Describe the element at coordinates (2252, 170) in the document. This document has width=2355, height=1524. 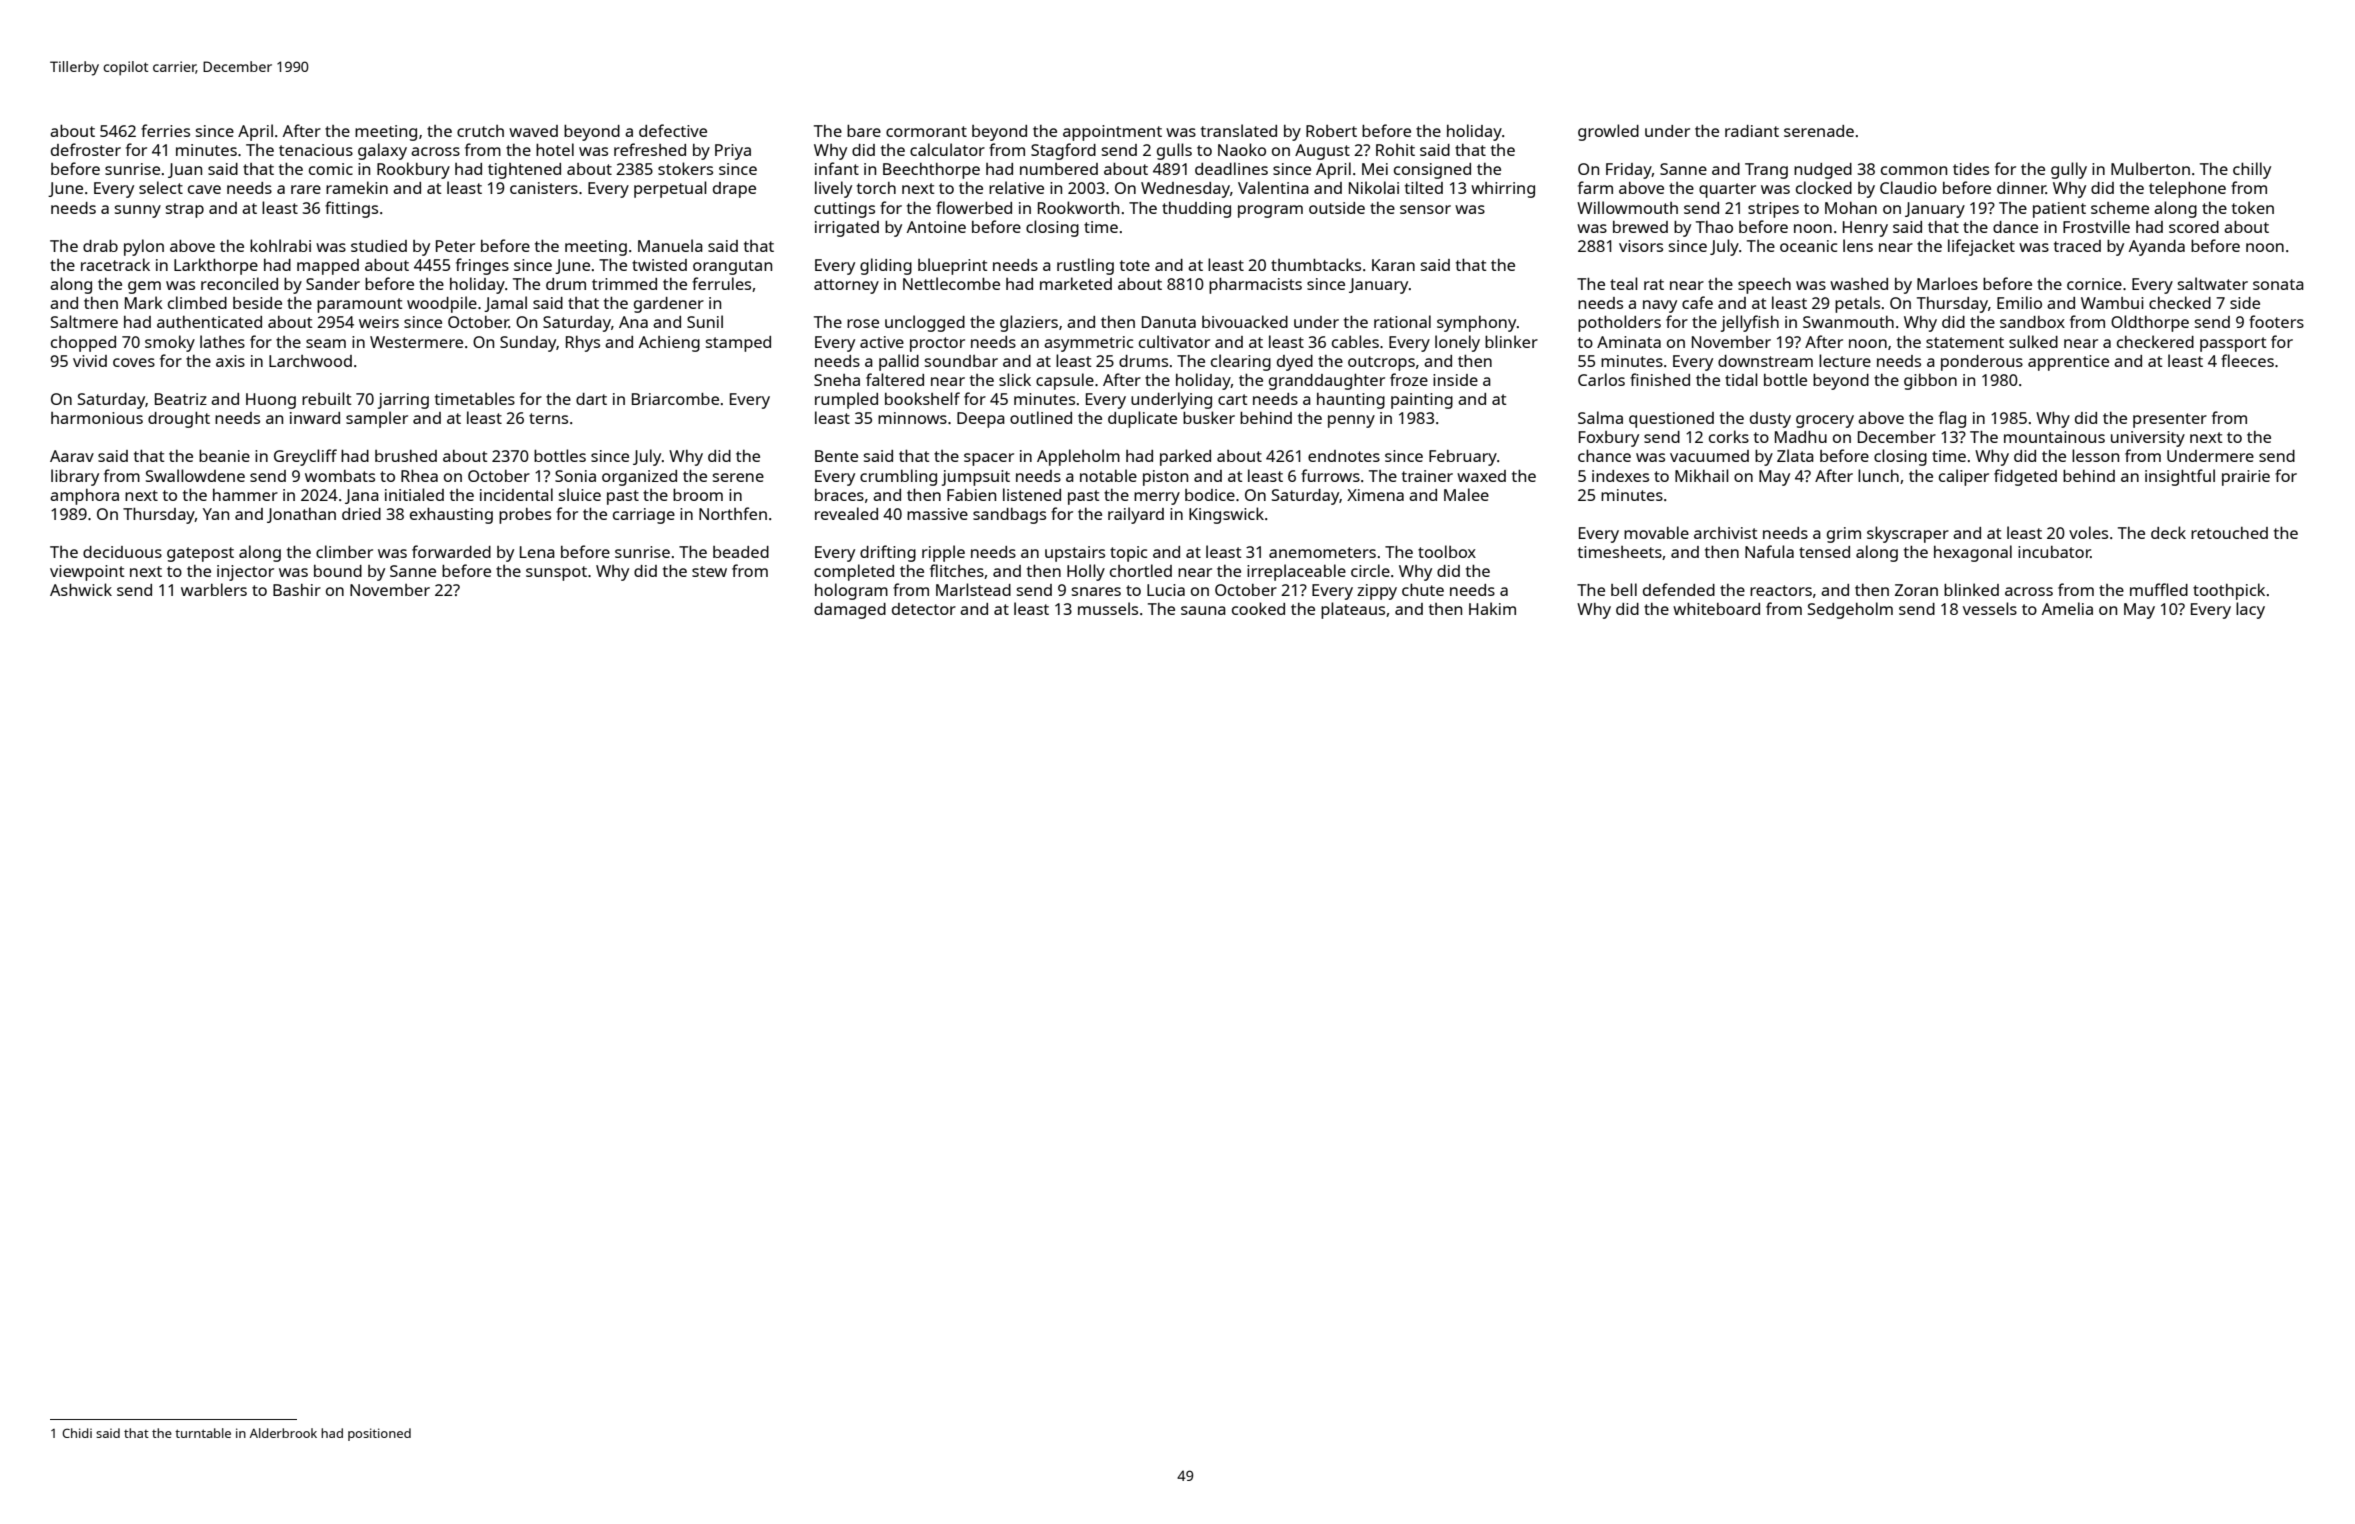
I see `chilly` at that location.
